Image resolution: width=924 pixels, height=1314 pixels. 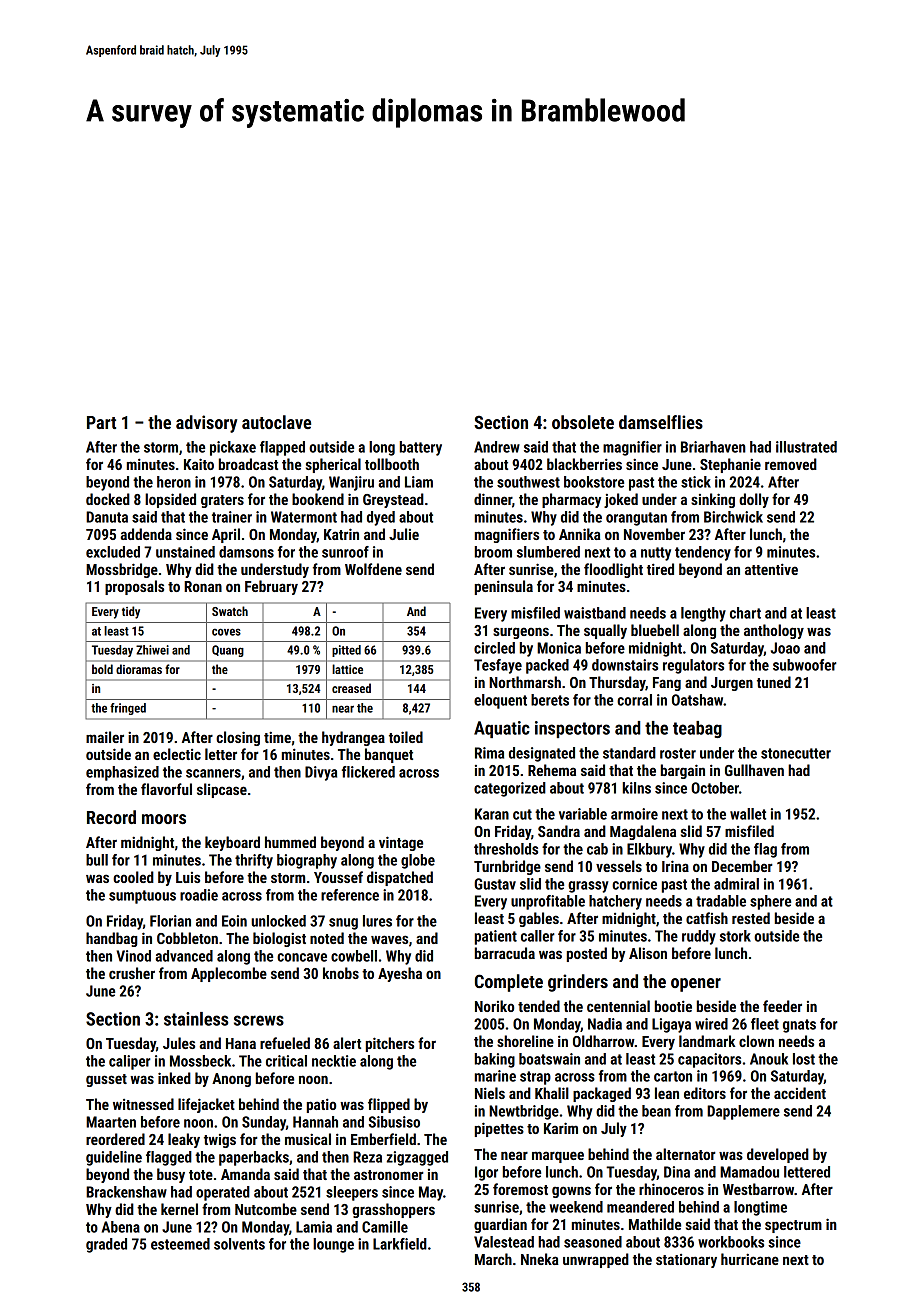 What do you see at coordinates (246, 552) in the screenshot?
I see `damsons` at bounding box center [246, 552].
